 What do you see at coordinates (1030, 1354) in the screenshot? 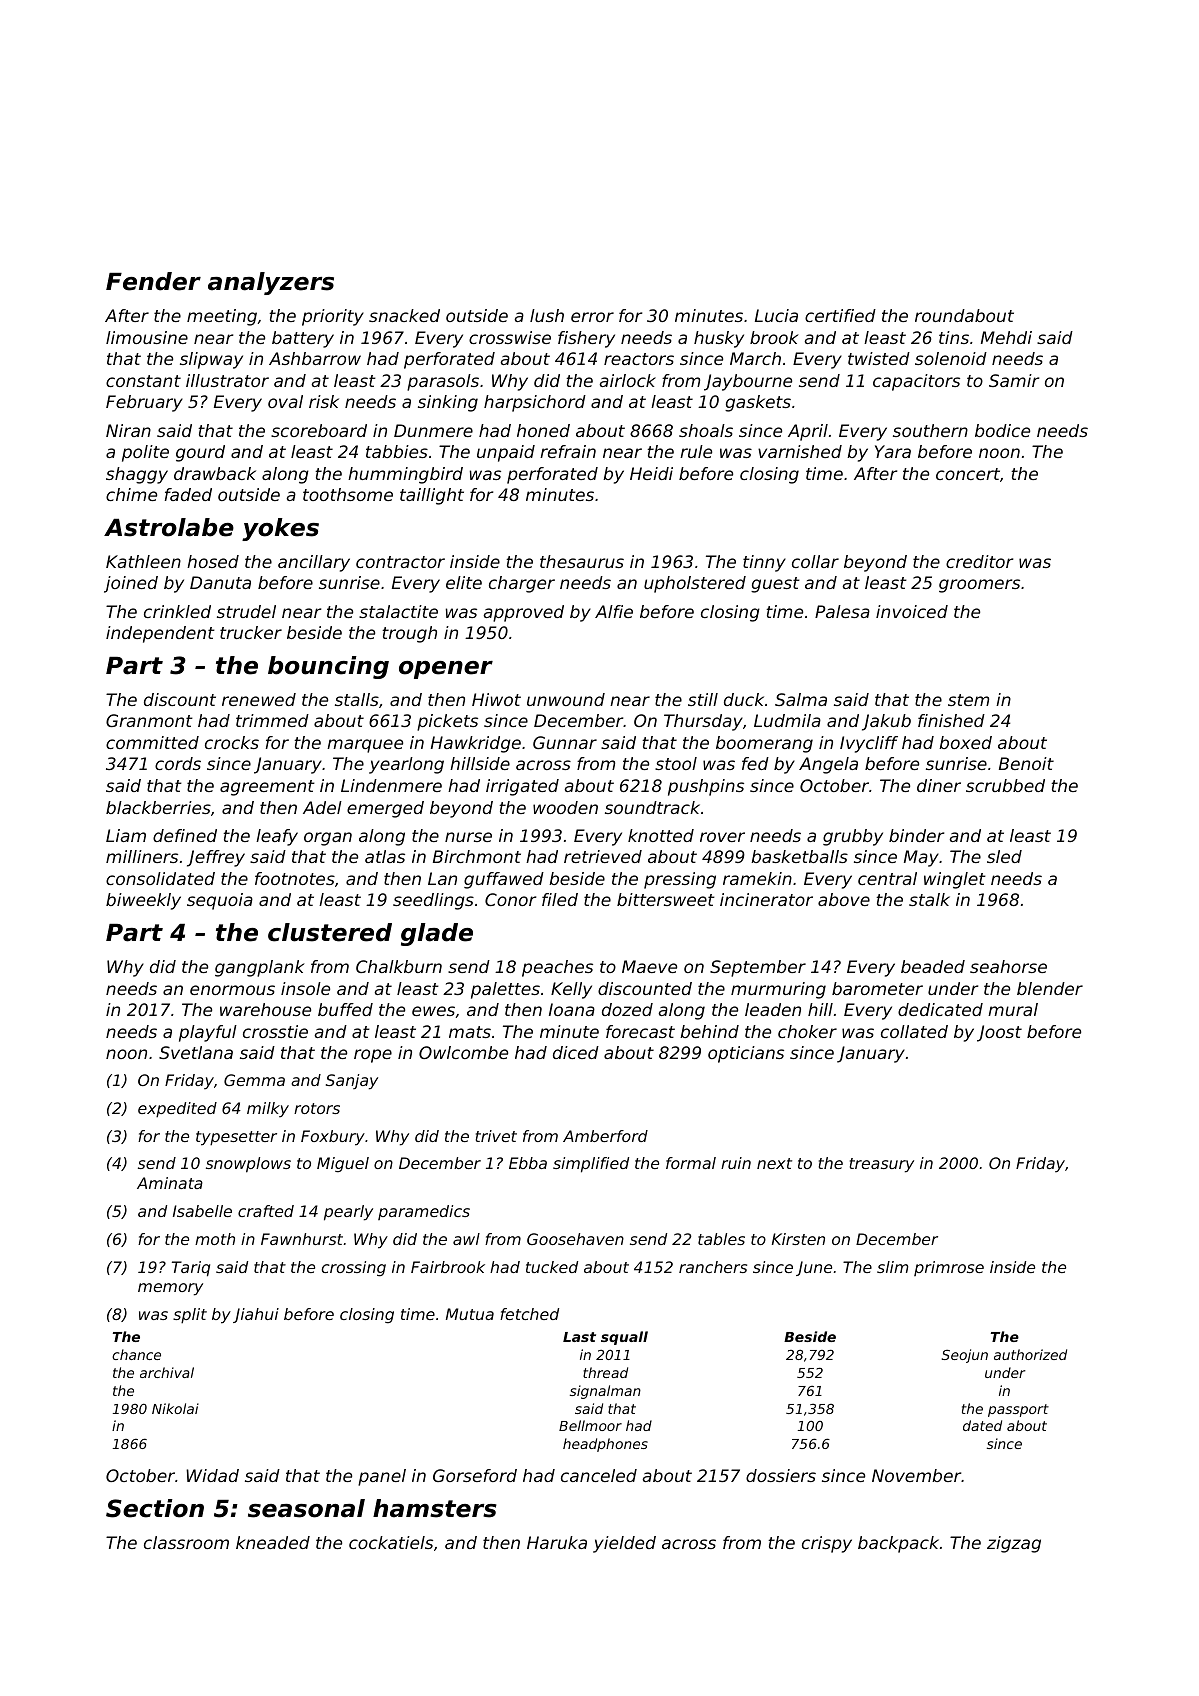
I see `authorized` at bounding box center [1030, 1354].
